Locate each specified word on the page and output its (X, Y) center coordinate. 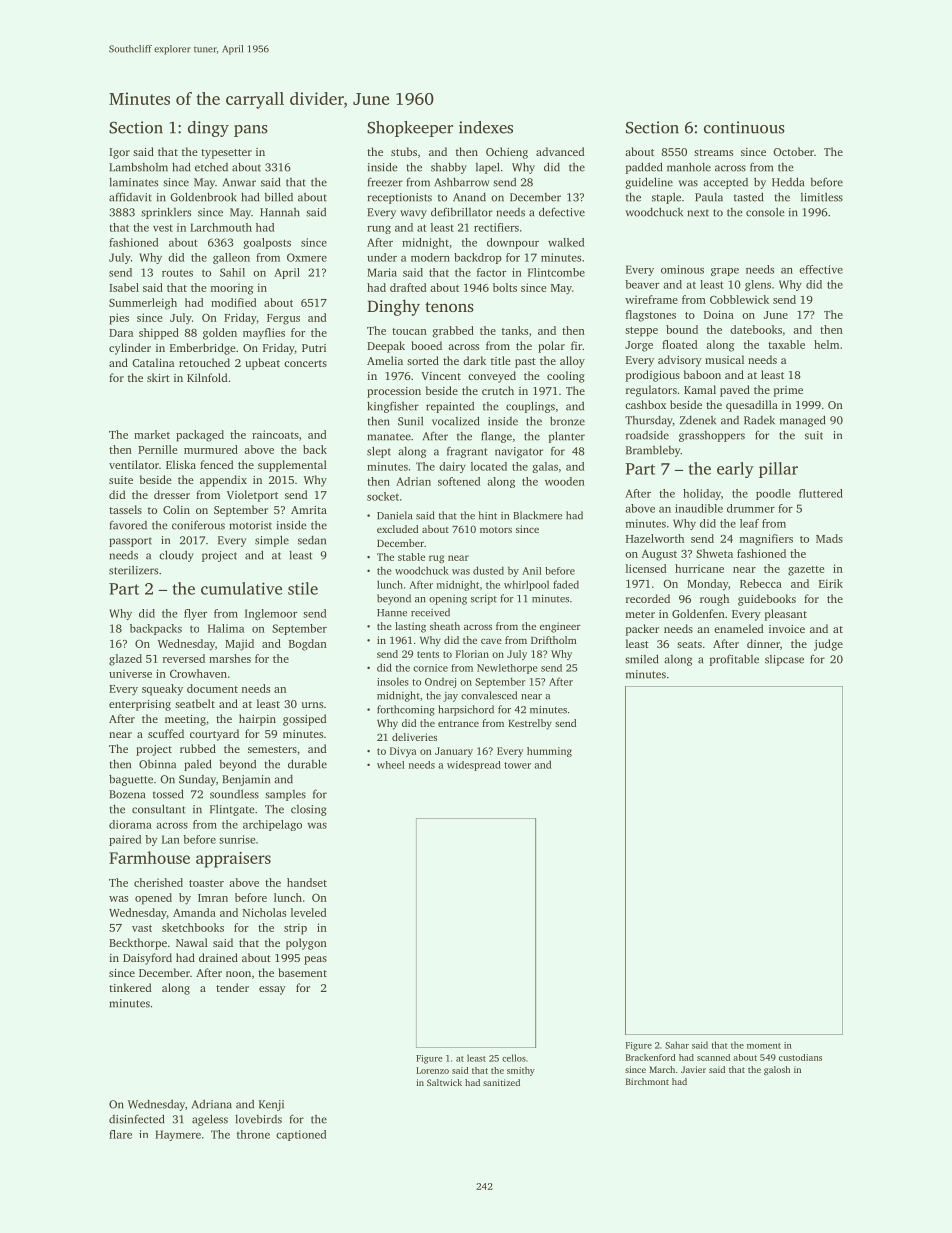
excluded (397, 529)
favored (128, 525)
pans (251, 131)
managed (802, 421)
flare (120, 1134)
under (382, 257)
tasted (748, 197)
